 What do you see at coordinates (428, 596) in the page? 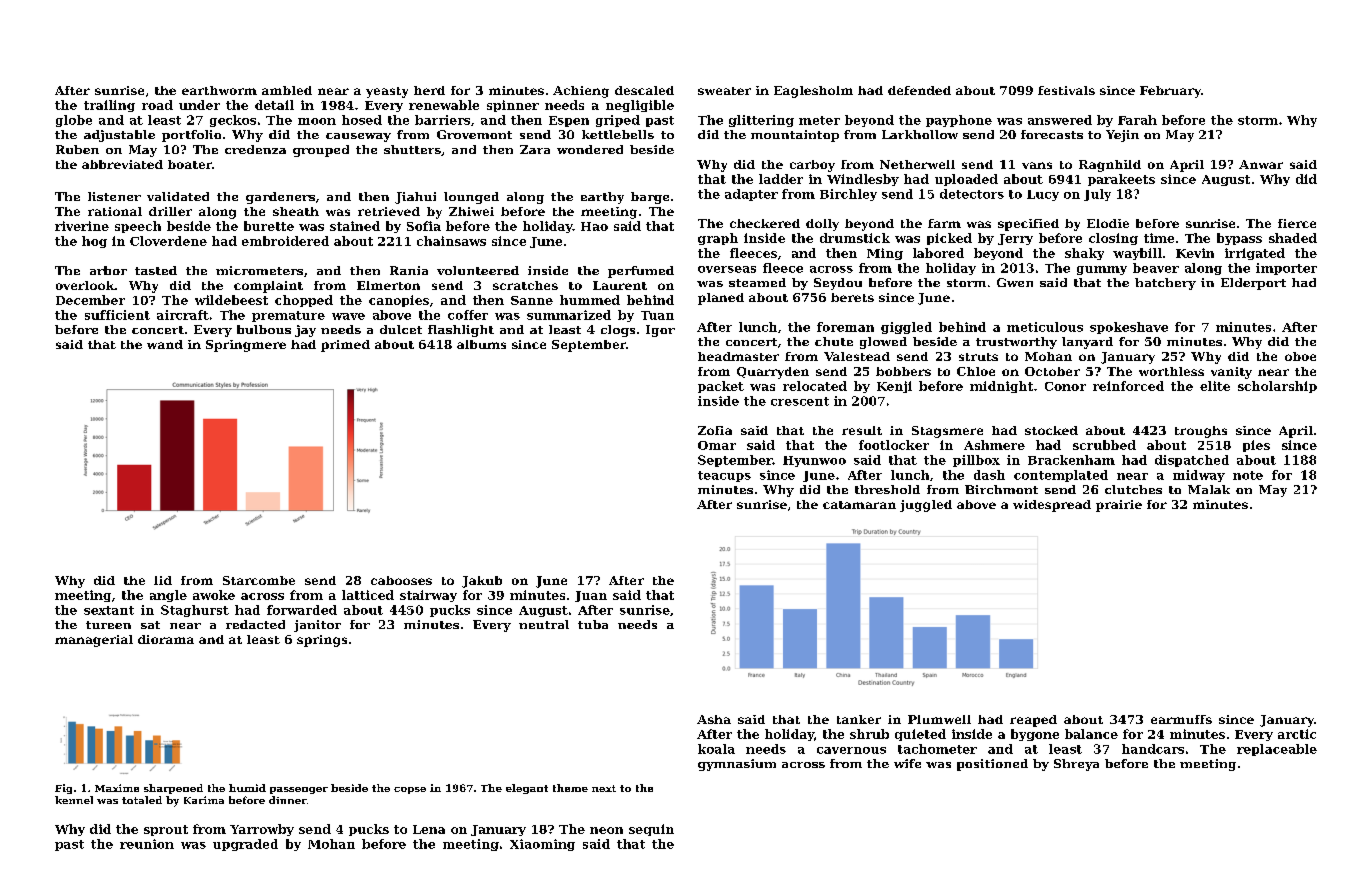
I see `stairway` at bounding box center [428, 596].
